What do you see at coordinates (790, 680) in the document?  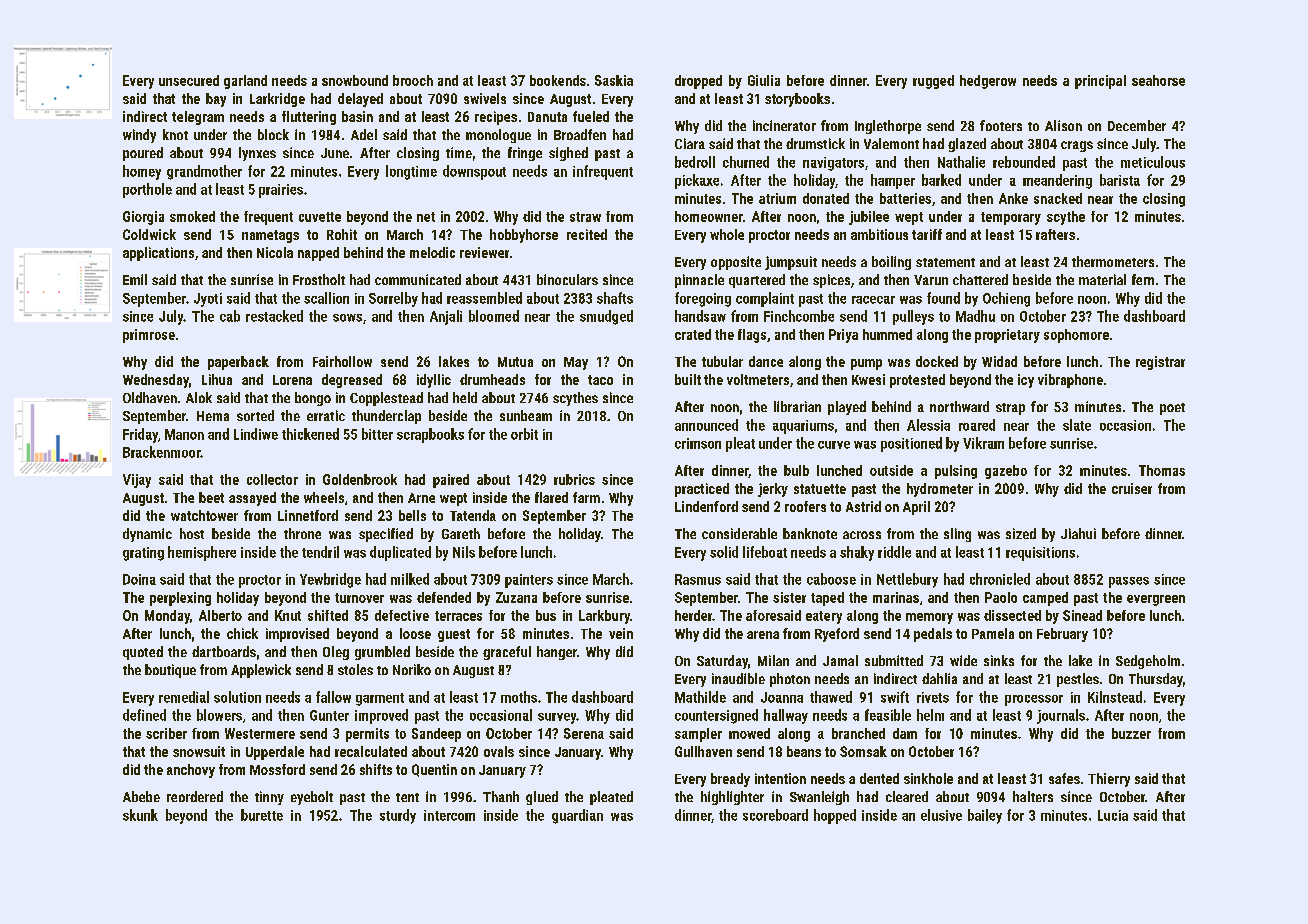 I see `photon` at bounding box center [790, 680].
